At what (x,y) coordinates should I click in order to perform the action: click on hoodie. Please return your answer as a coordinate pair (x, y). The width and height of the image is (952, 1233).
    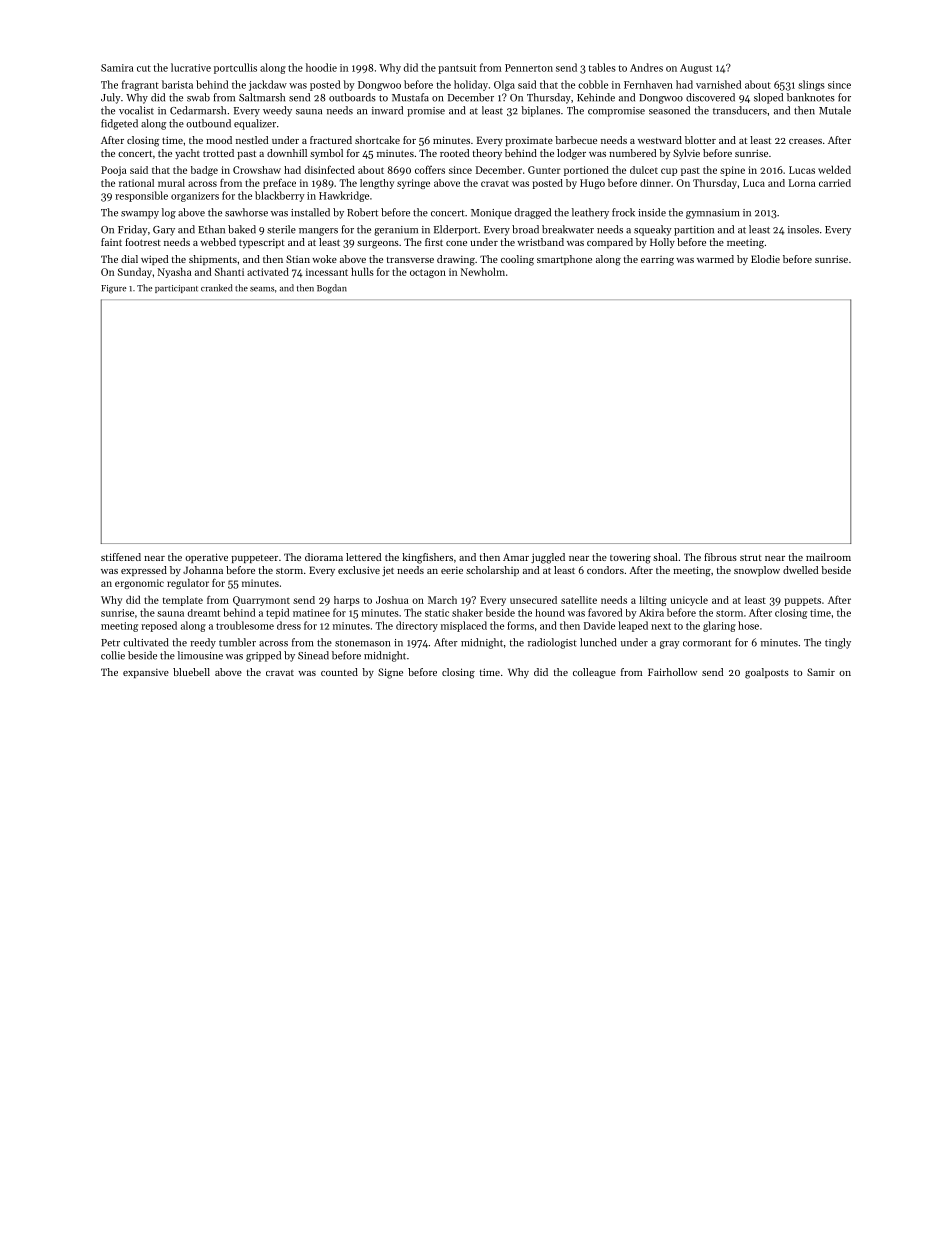
    Looking at the image, I should click on (321, 67).
